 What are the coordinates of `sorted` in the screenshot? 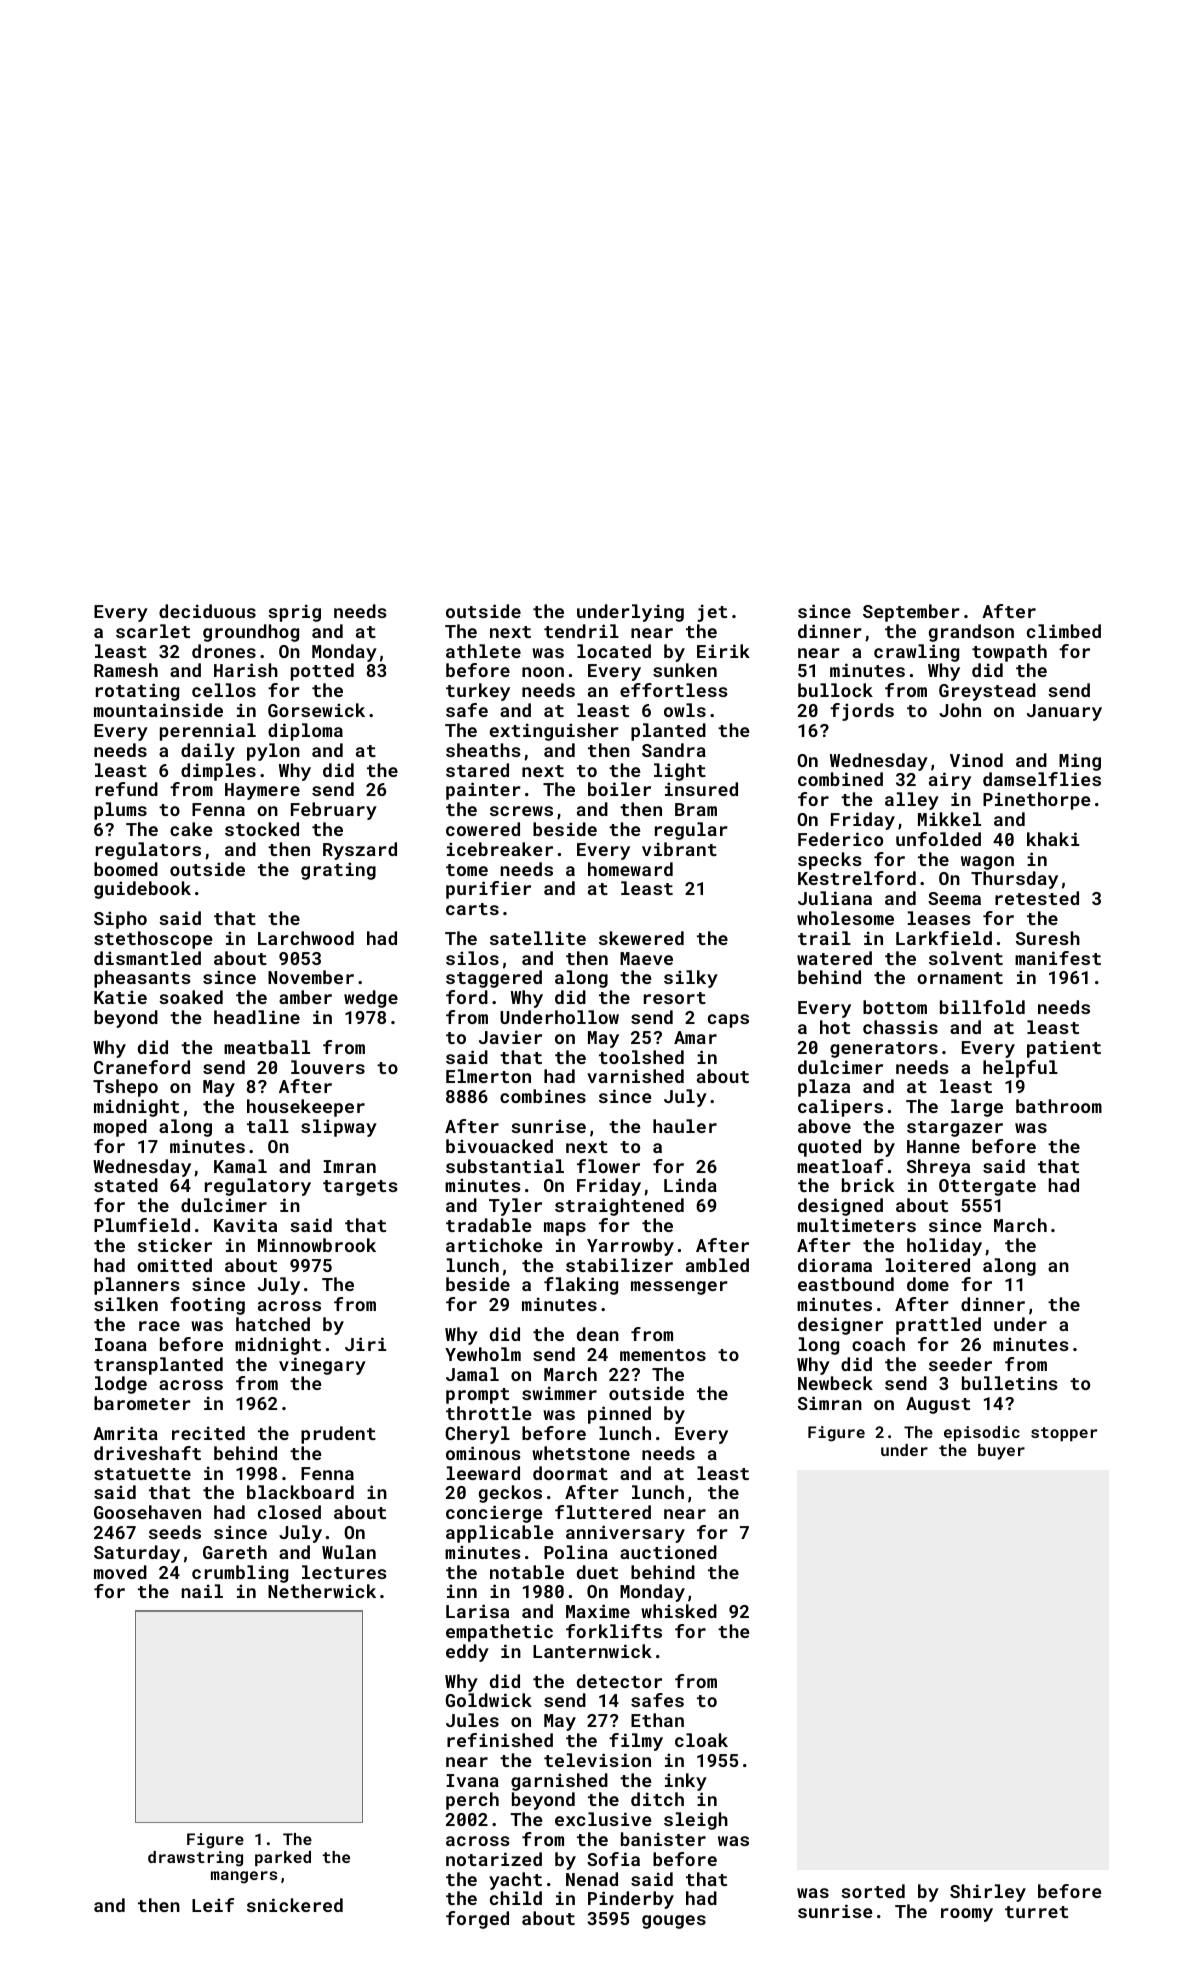 It's located at (873, 1891).
